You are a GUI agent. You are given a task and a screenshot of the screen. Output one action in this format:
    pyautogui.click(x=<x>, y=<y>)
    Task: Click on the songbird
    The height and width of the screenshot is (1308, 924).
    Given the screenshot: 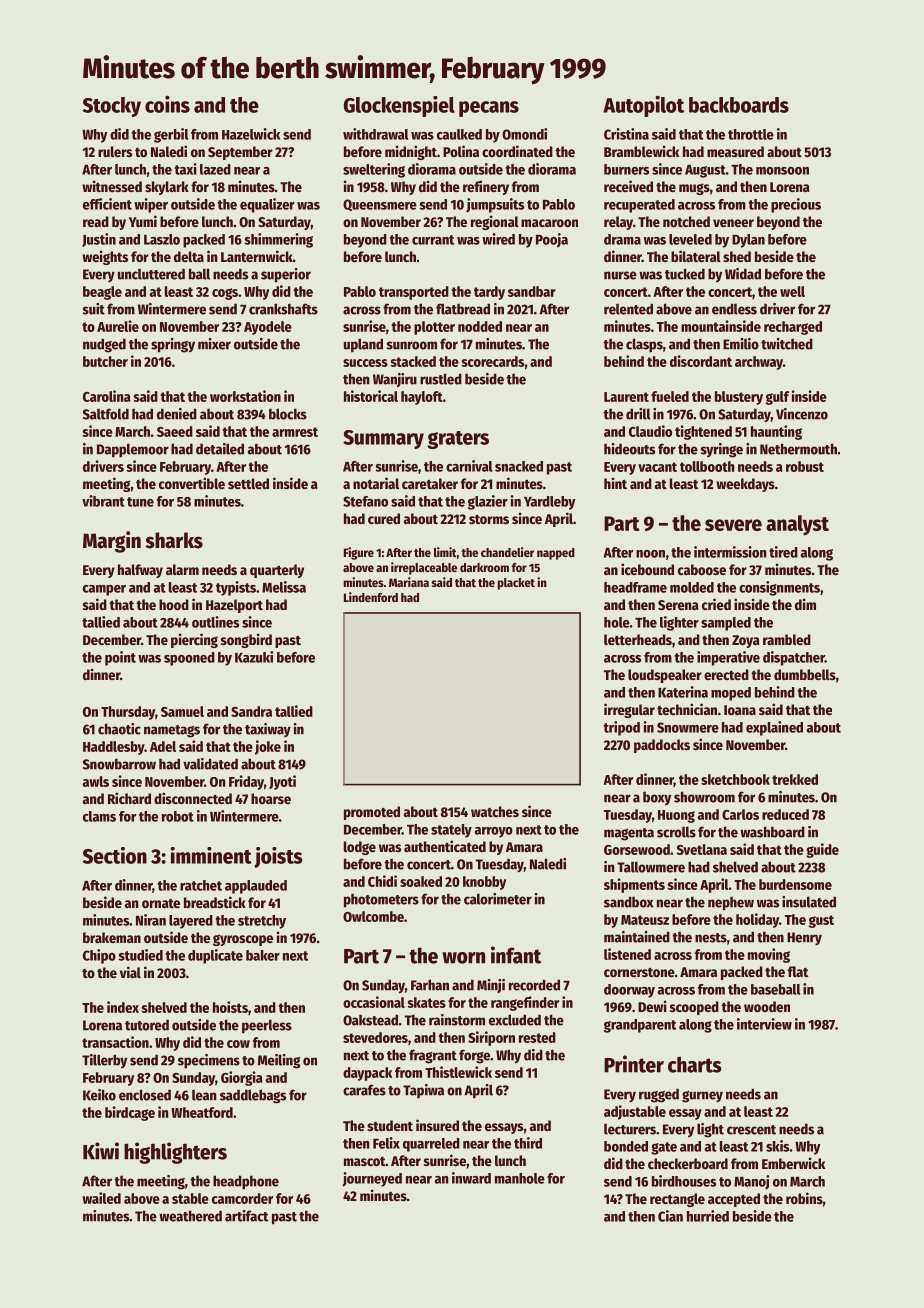 What is the action you would take?
    pyautogui.click(x=246, y=640)
